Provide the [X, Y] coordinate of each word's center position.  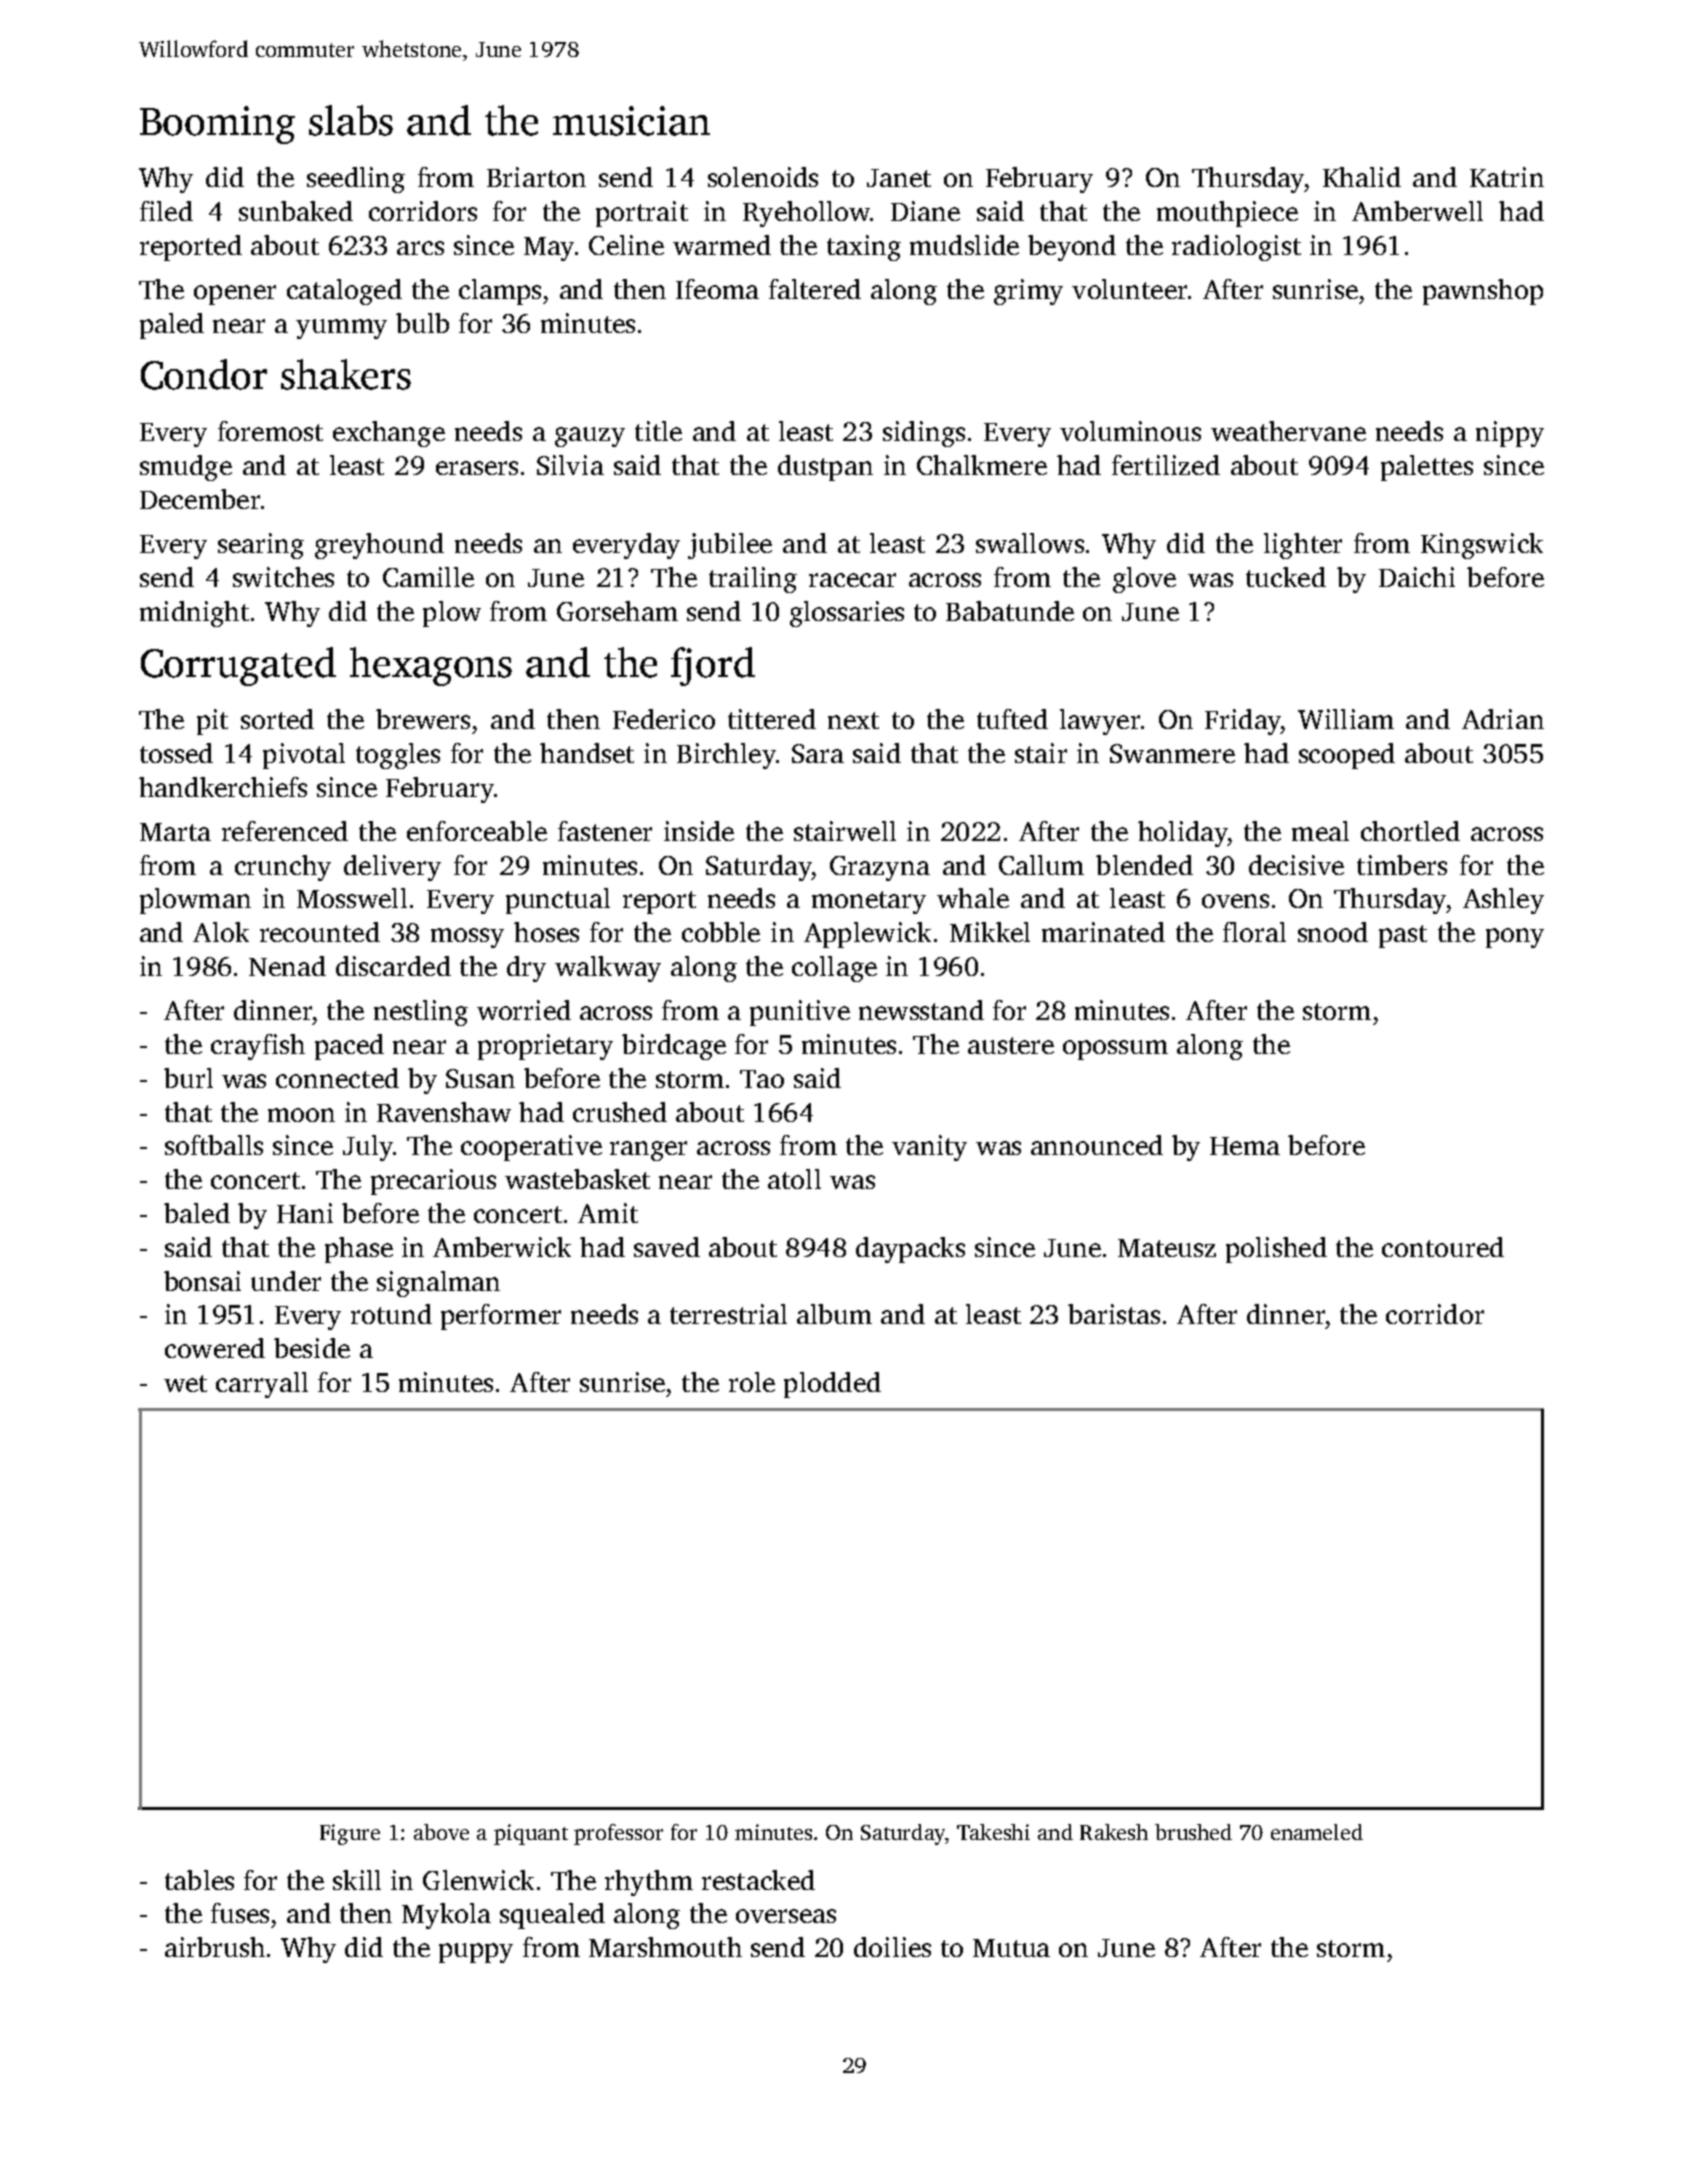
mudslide [964, 245]
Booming [217, 125]
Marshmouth [665, 1947]
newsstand [921, 1010]
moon [301, 1115]
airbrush [215, 1947]
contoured [1443, 1247]
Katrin [1507, 177]
